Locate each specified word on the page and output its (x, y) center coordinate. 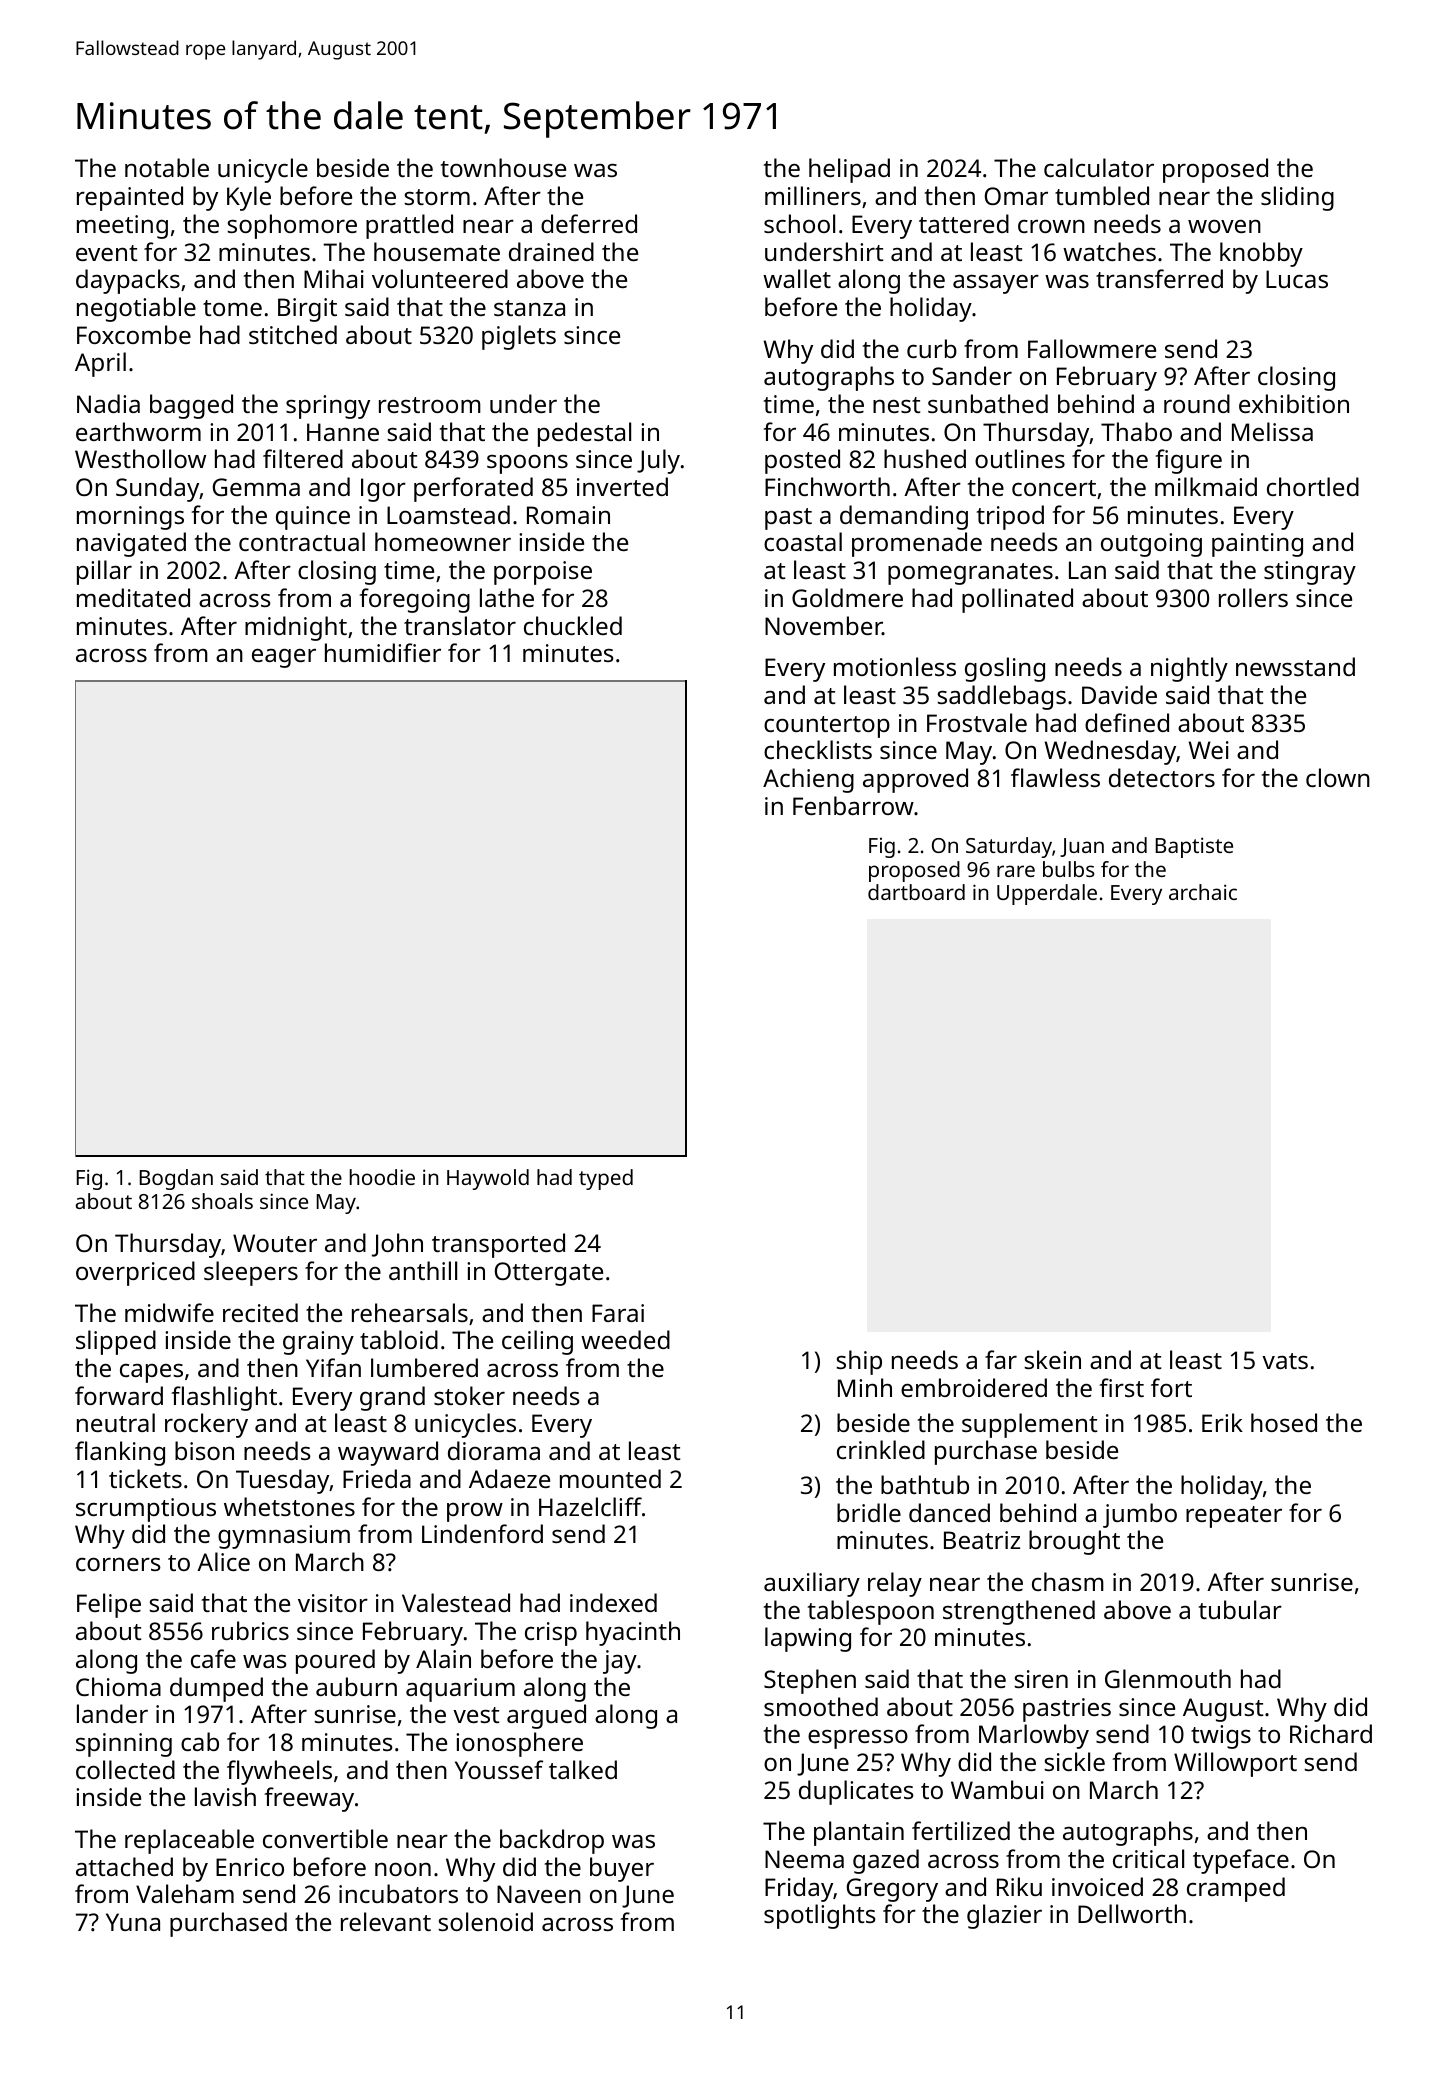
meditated (133, 597)
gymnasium (284, 1537)
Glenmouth (1168, 1678)
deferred (589, 223)
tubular (1240, 1609)
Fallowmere (1092, 348)
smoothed (821, 1706)
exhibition (1294, 403)
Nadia (108, 403)
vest (476, 1715)
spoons (527, 464)
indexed (613, 1602)
